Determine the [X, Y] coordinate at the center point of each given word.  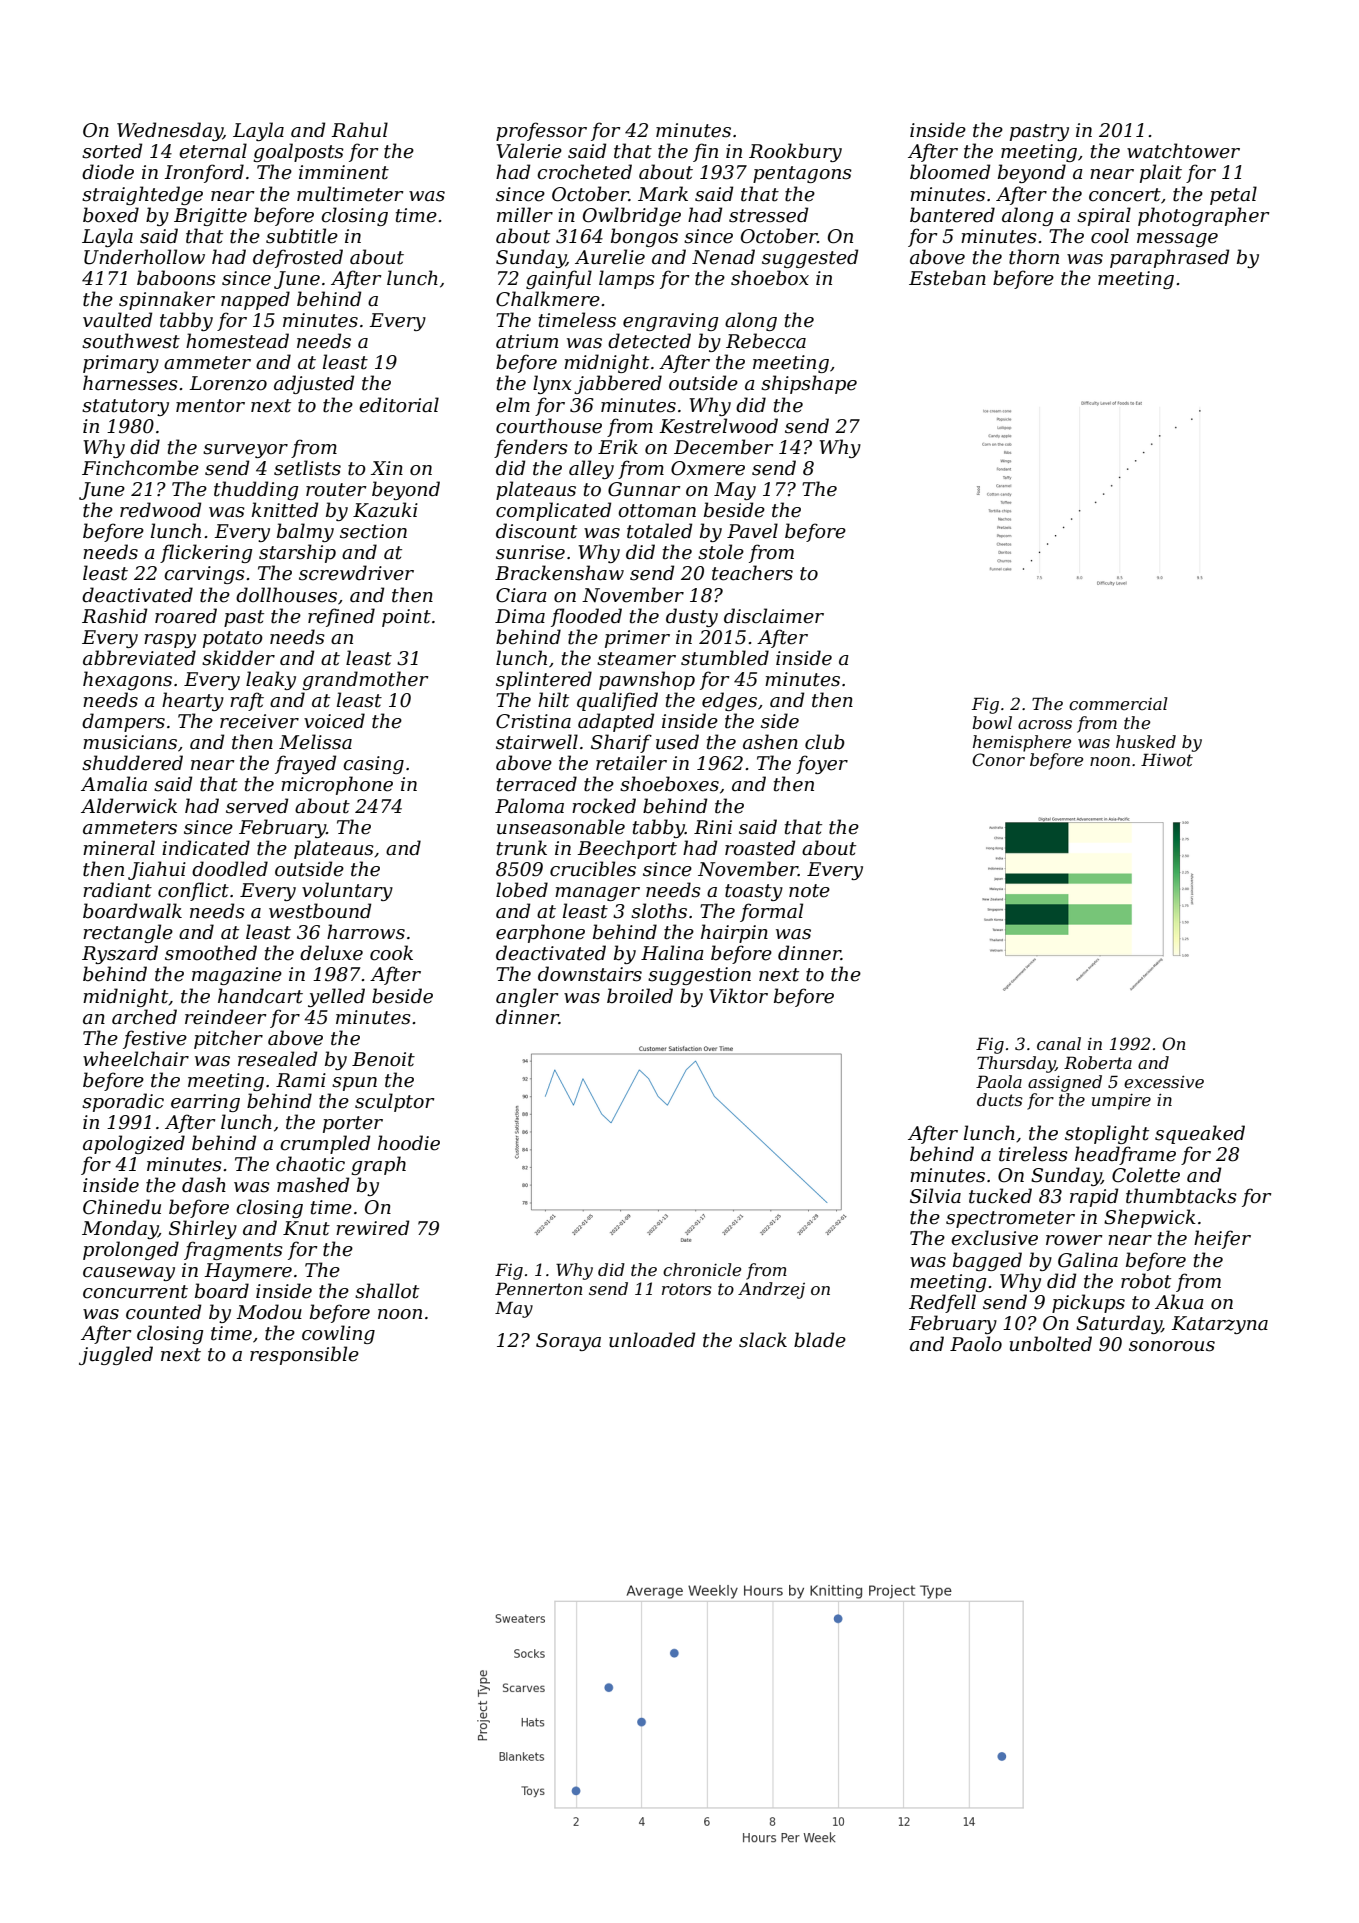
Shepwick [1150, 1218]
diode [108, 172]
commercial [1118, 703]
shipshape [809, 384]
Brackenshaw [559, 573]
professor [541, 131]
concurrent [135, 1292]
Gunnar [644, 489]
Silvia [935, 1196]
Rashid [114, 616]
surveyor [245, 451]
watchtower [1183, 151]
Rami [301, 1080]
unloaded [652, 1340]
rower [1074, 1240]
